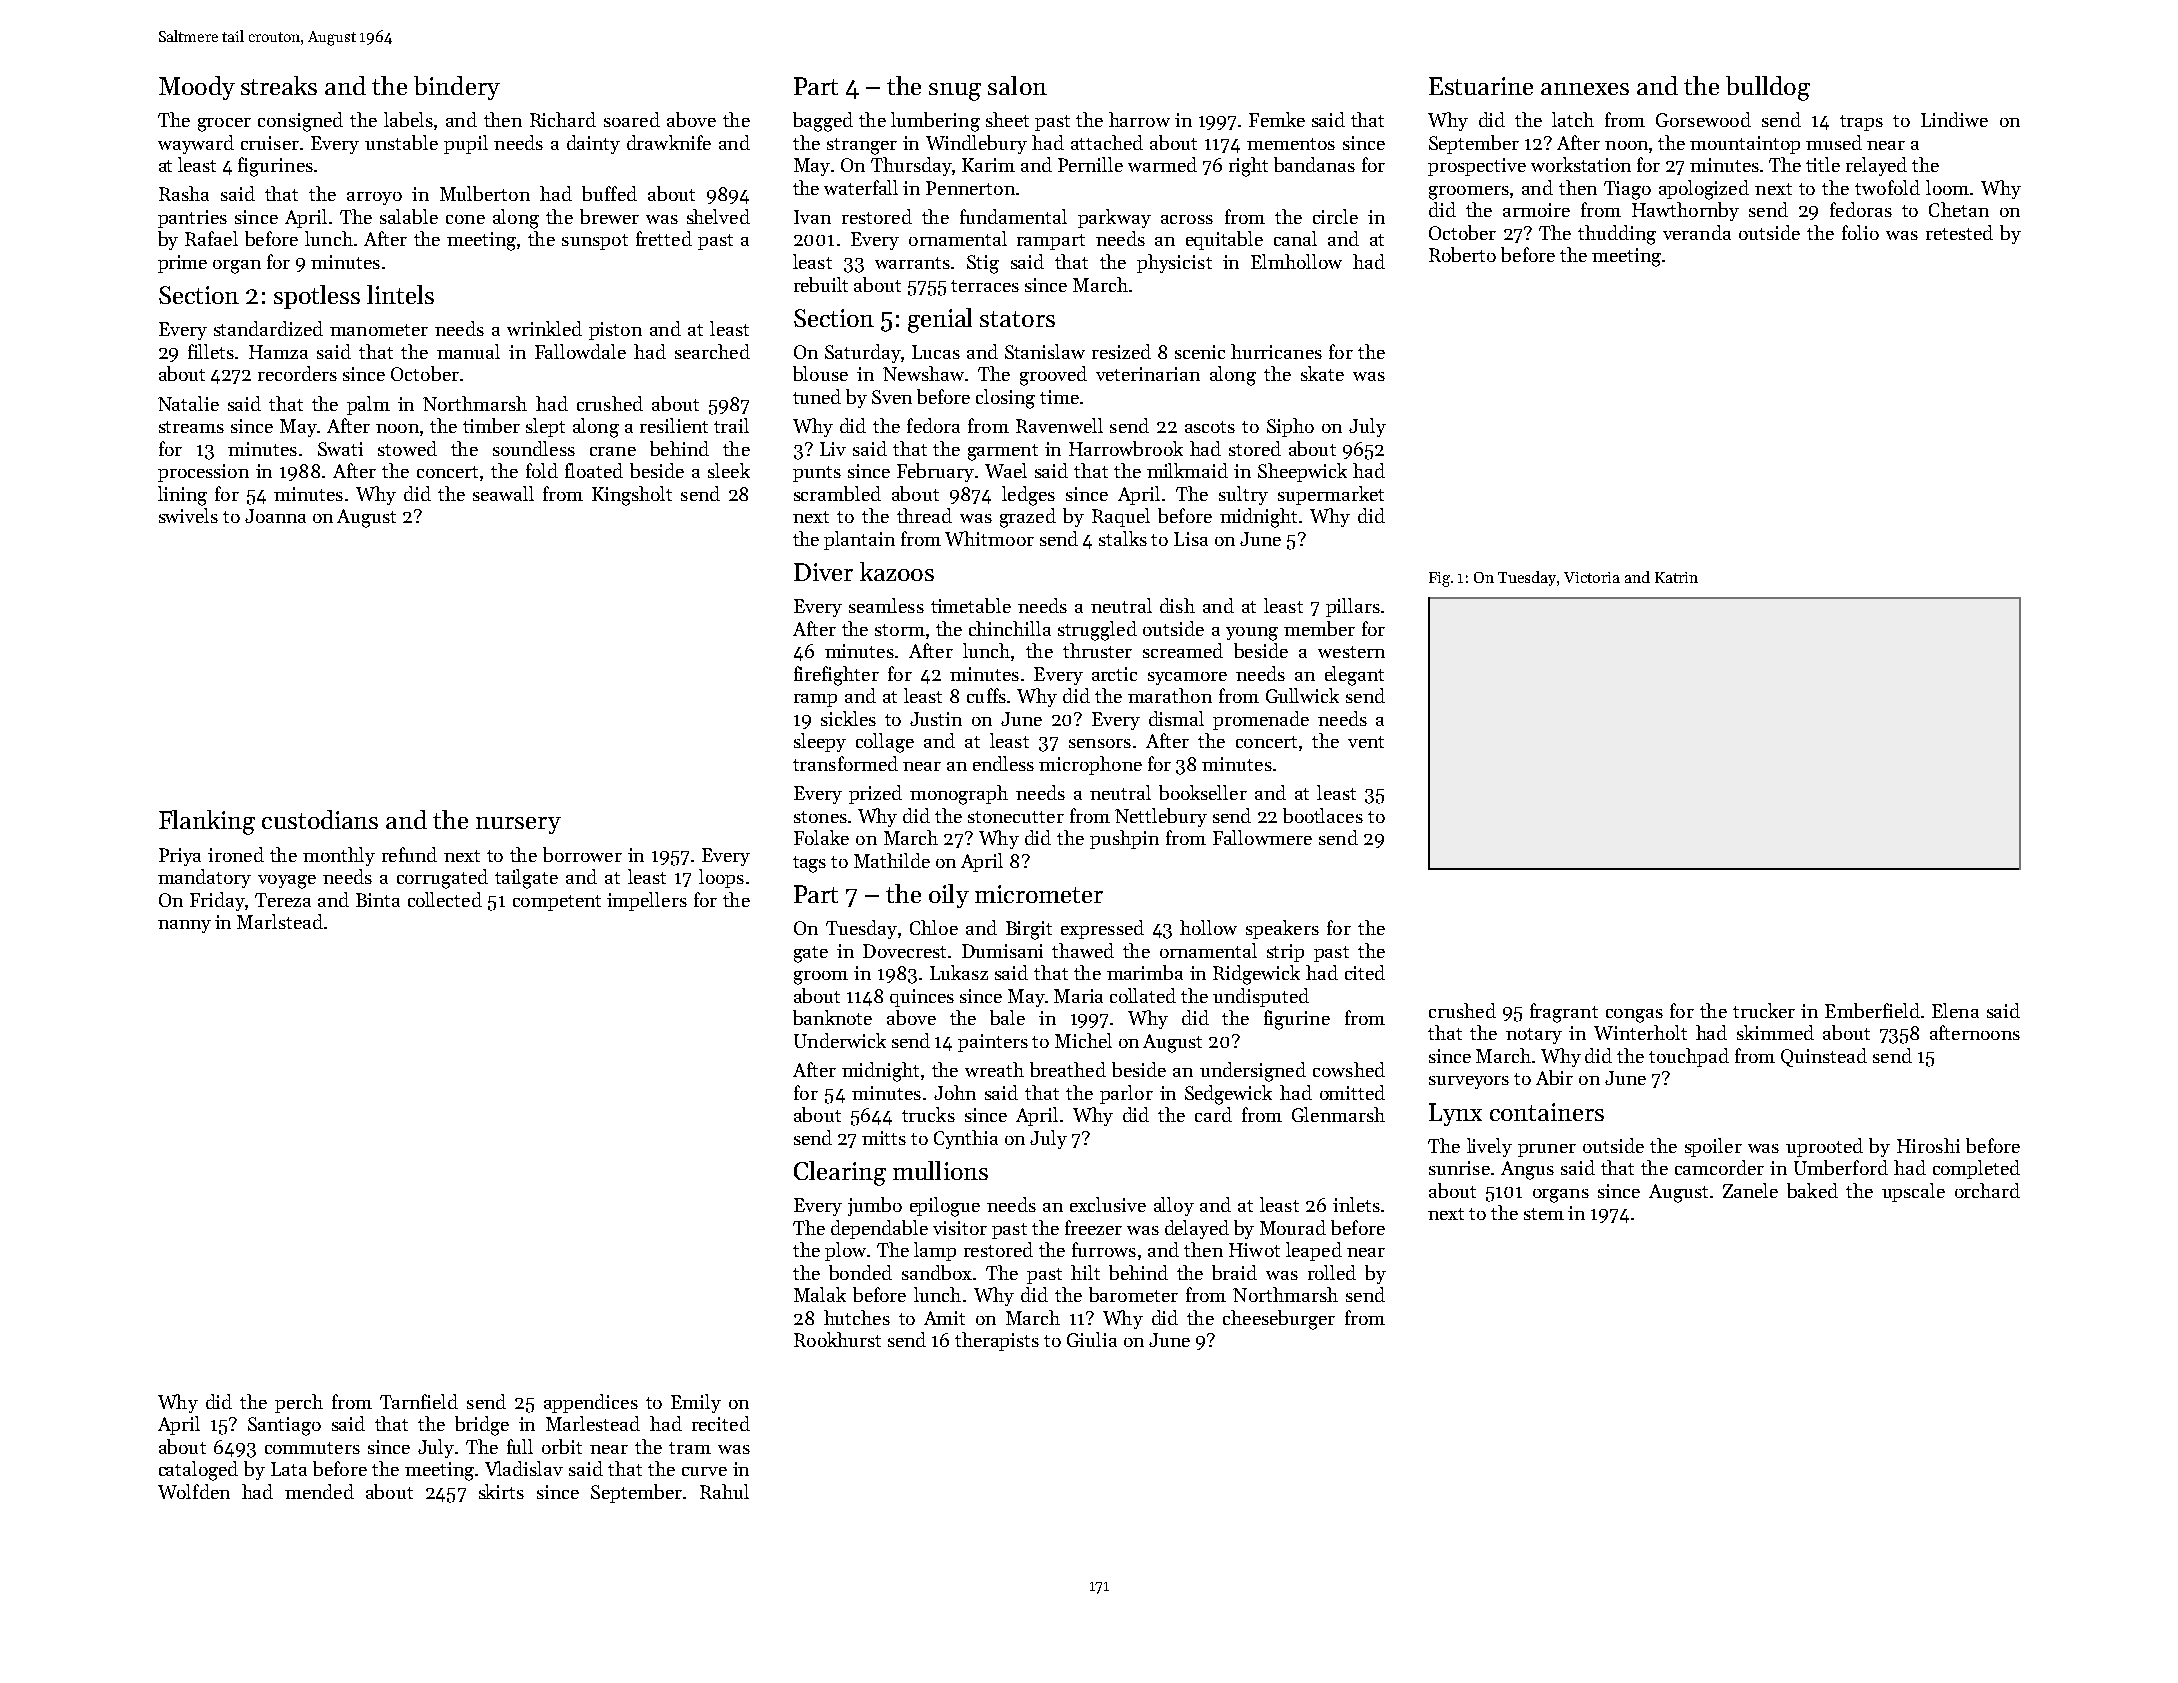  Describe the element at coordinates (1954, 119) in the screenshot. I see `Lindiwe` at that location.
